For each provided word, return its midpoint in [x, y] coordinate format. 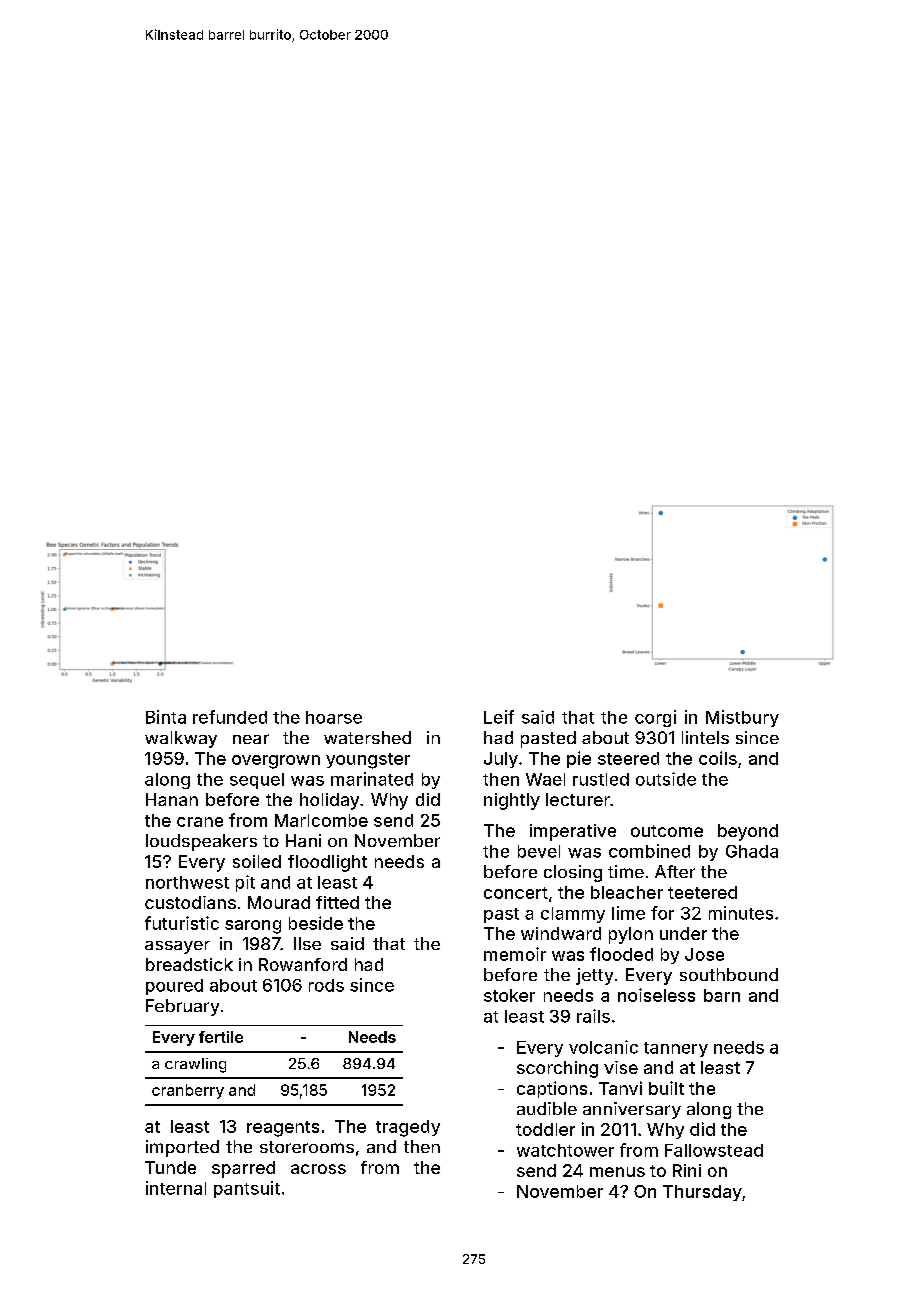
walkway [181, 739]
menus [617, 1172]
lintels [705, 737]
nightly [512, 801]
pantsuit [247, 1189]
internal [176, 1188]
